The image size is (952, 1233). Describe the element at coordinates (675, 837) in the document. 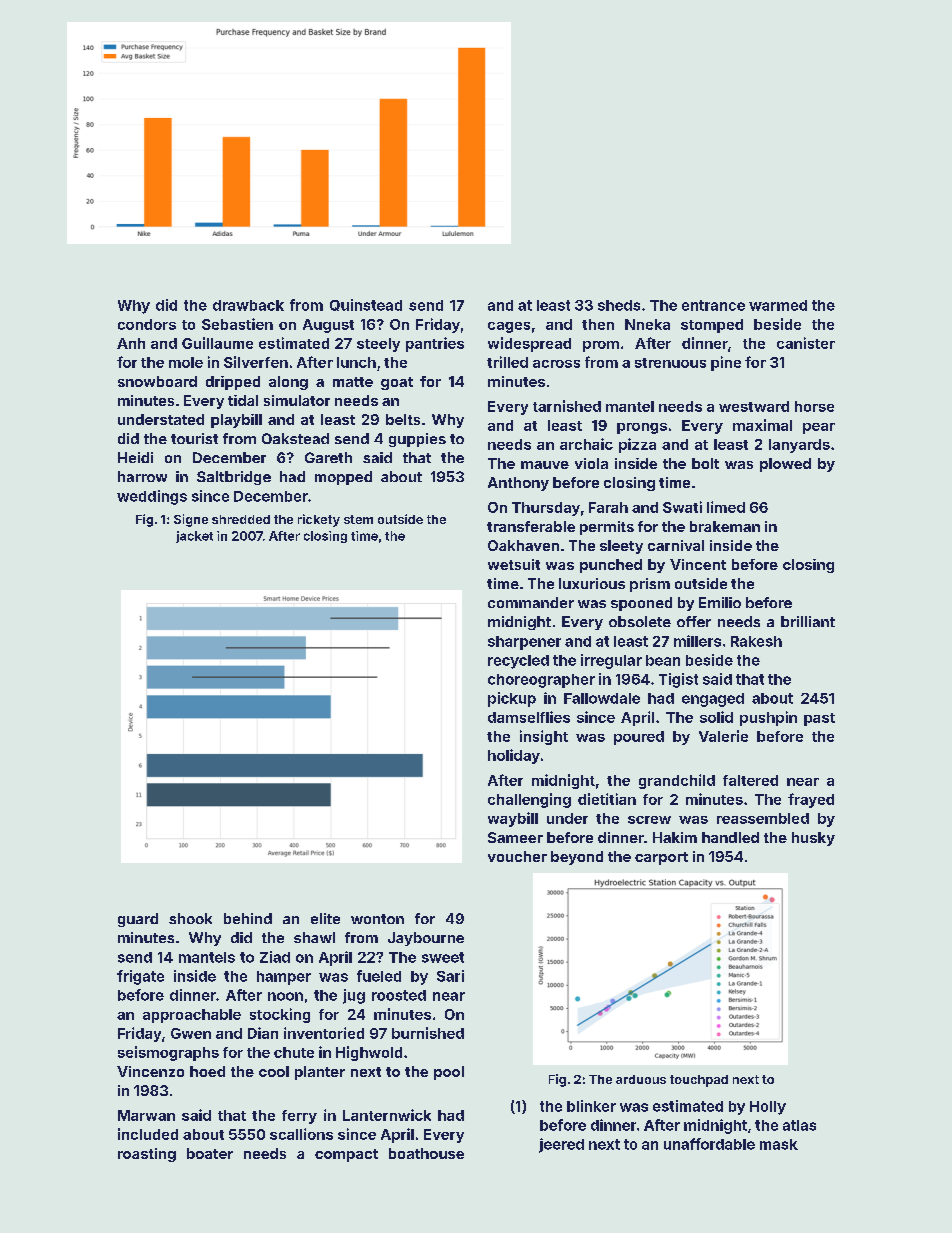

I see `Hakim` at that location.
